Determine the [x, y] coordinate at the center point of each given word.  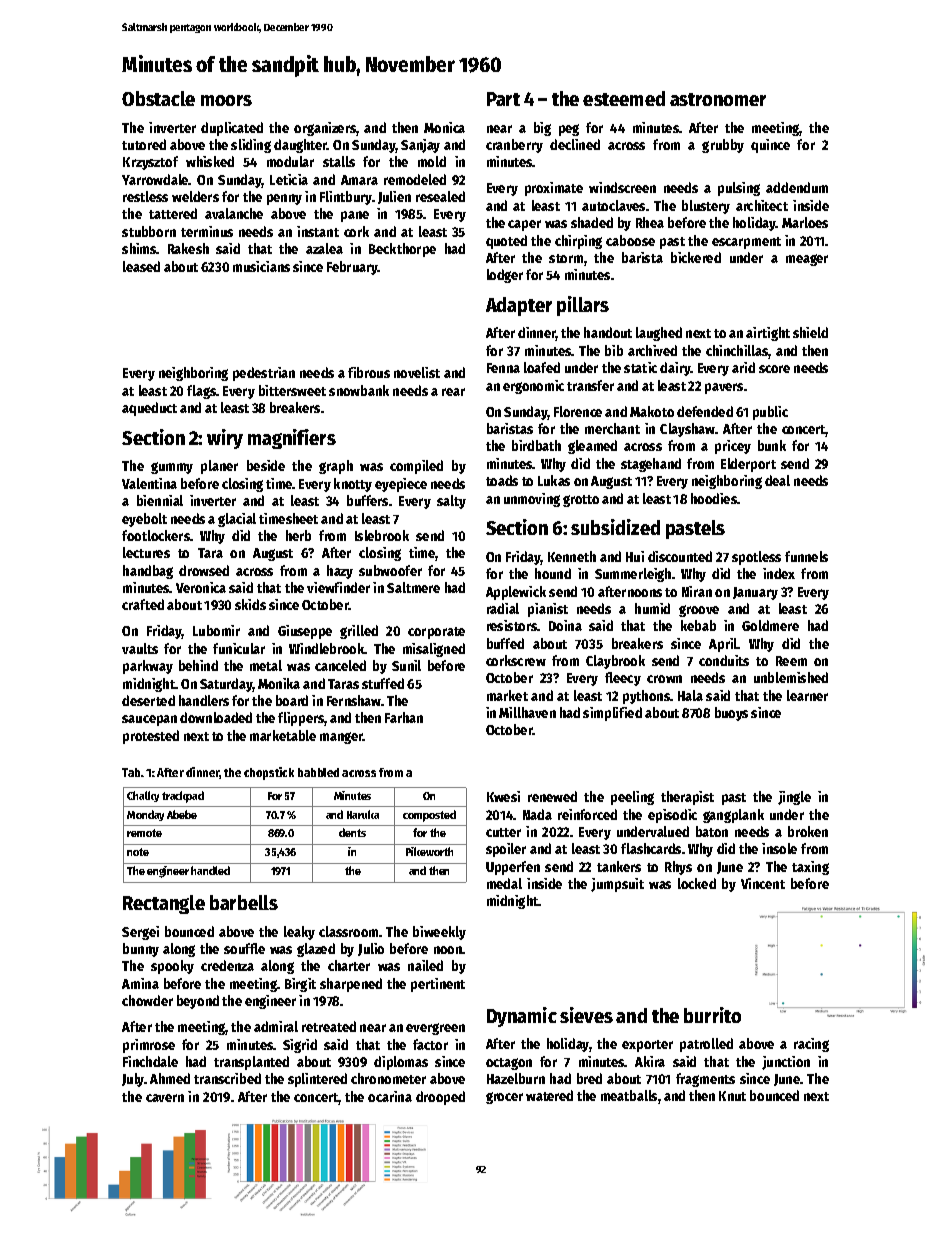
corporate [436, 633]
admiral [276, 1026]
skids [250, 604]
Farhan [404, 717]
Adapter [519, 306]
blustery [706, 207]
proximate [554, 189]
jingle [794, 798]
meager [807, 260]
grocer [504, 1098]
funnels [806, 556]
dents [352, 832]
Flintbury [346, 198]
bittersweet [292, 390]
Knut [732, 1096]
